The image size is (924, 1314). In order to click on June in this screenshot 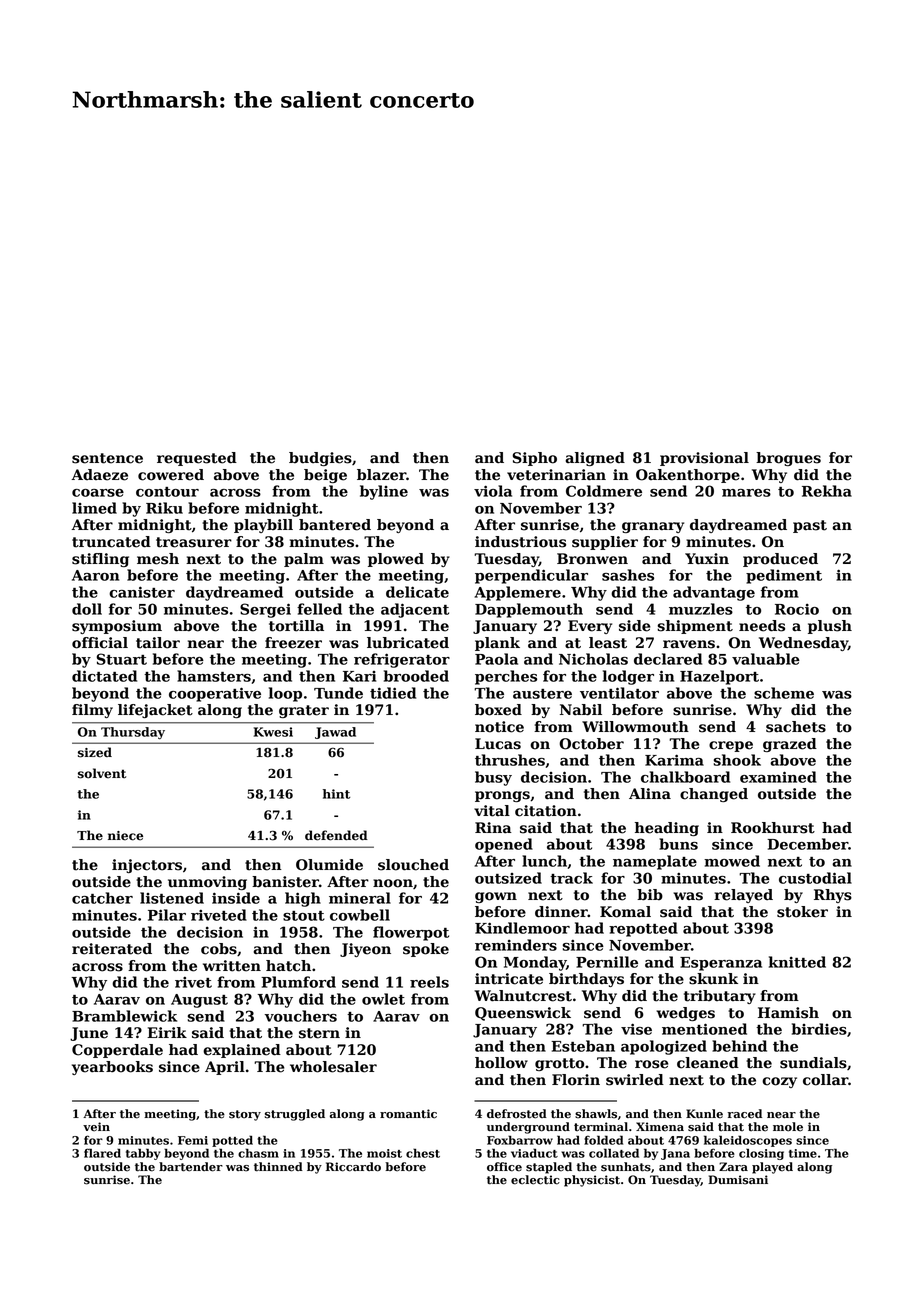, I will do `click(89, 1034)`.
